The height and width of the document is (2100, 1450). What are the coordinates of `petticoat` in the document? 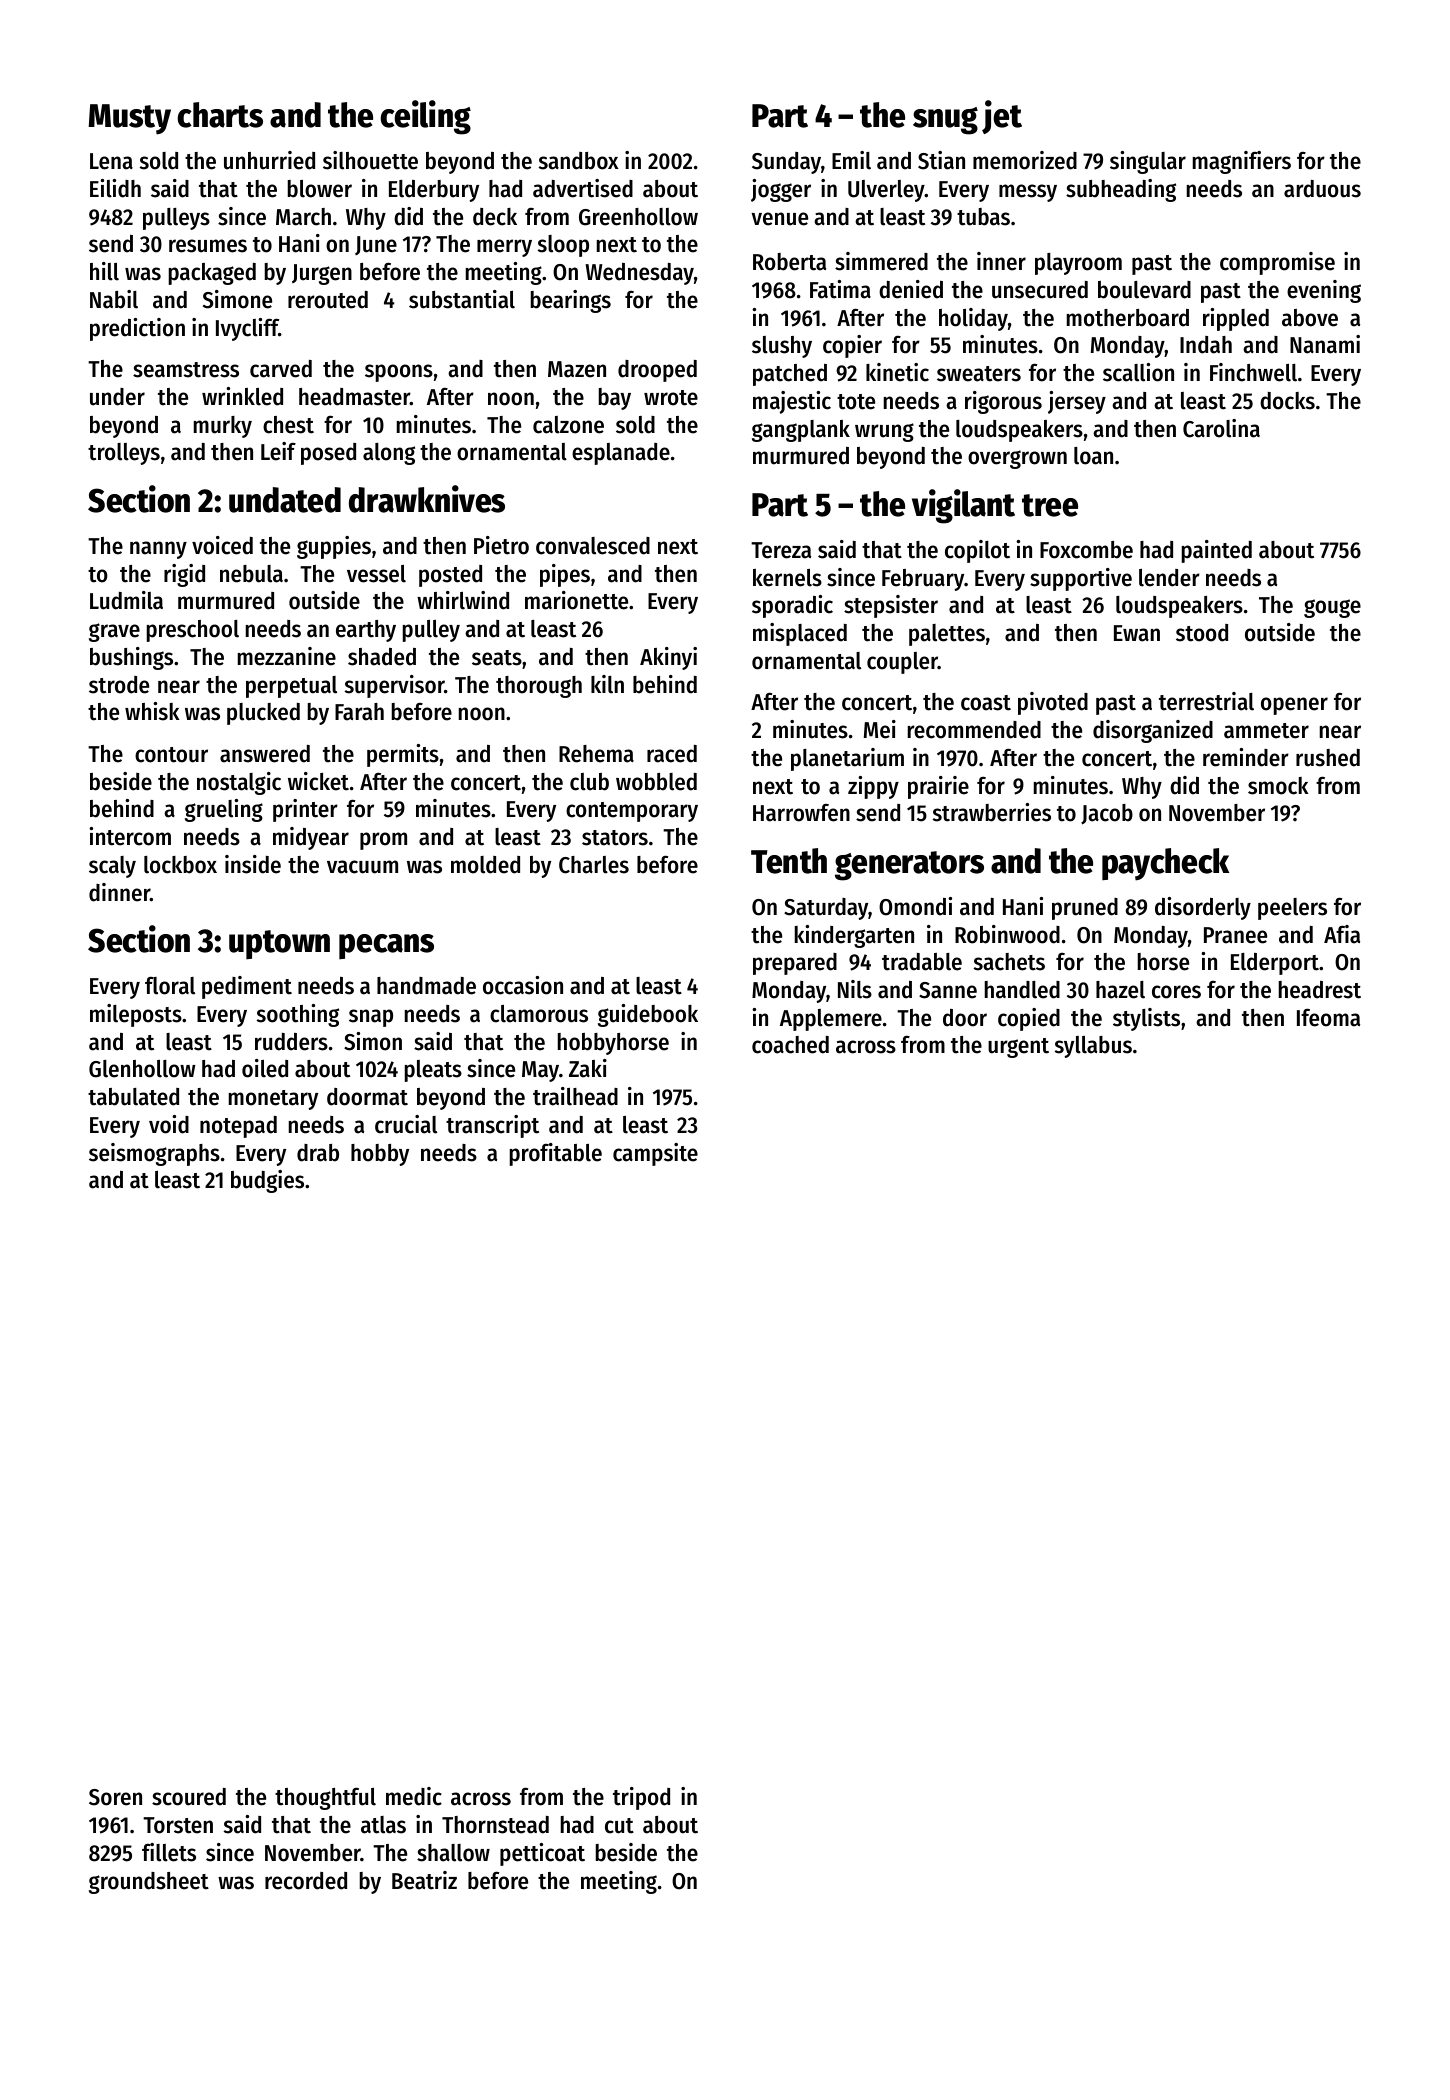 It's located at (542, 1854).
